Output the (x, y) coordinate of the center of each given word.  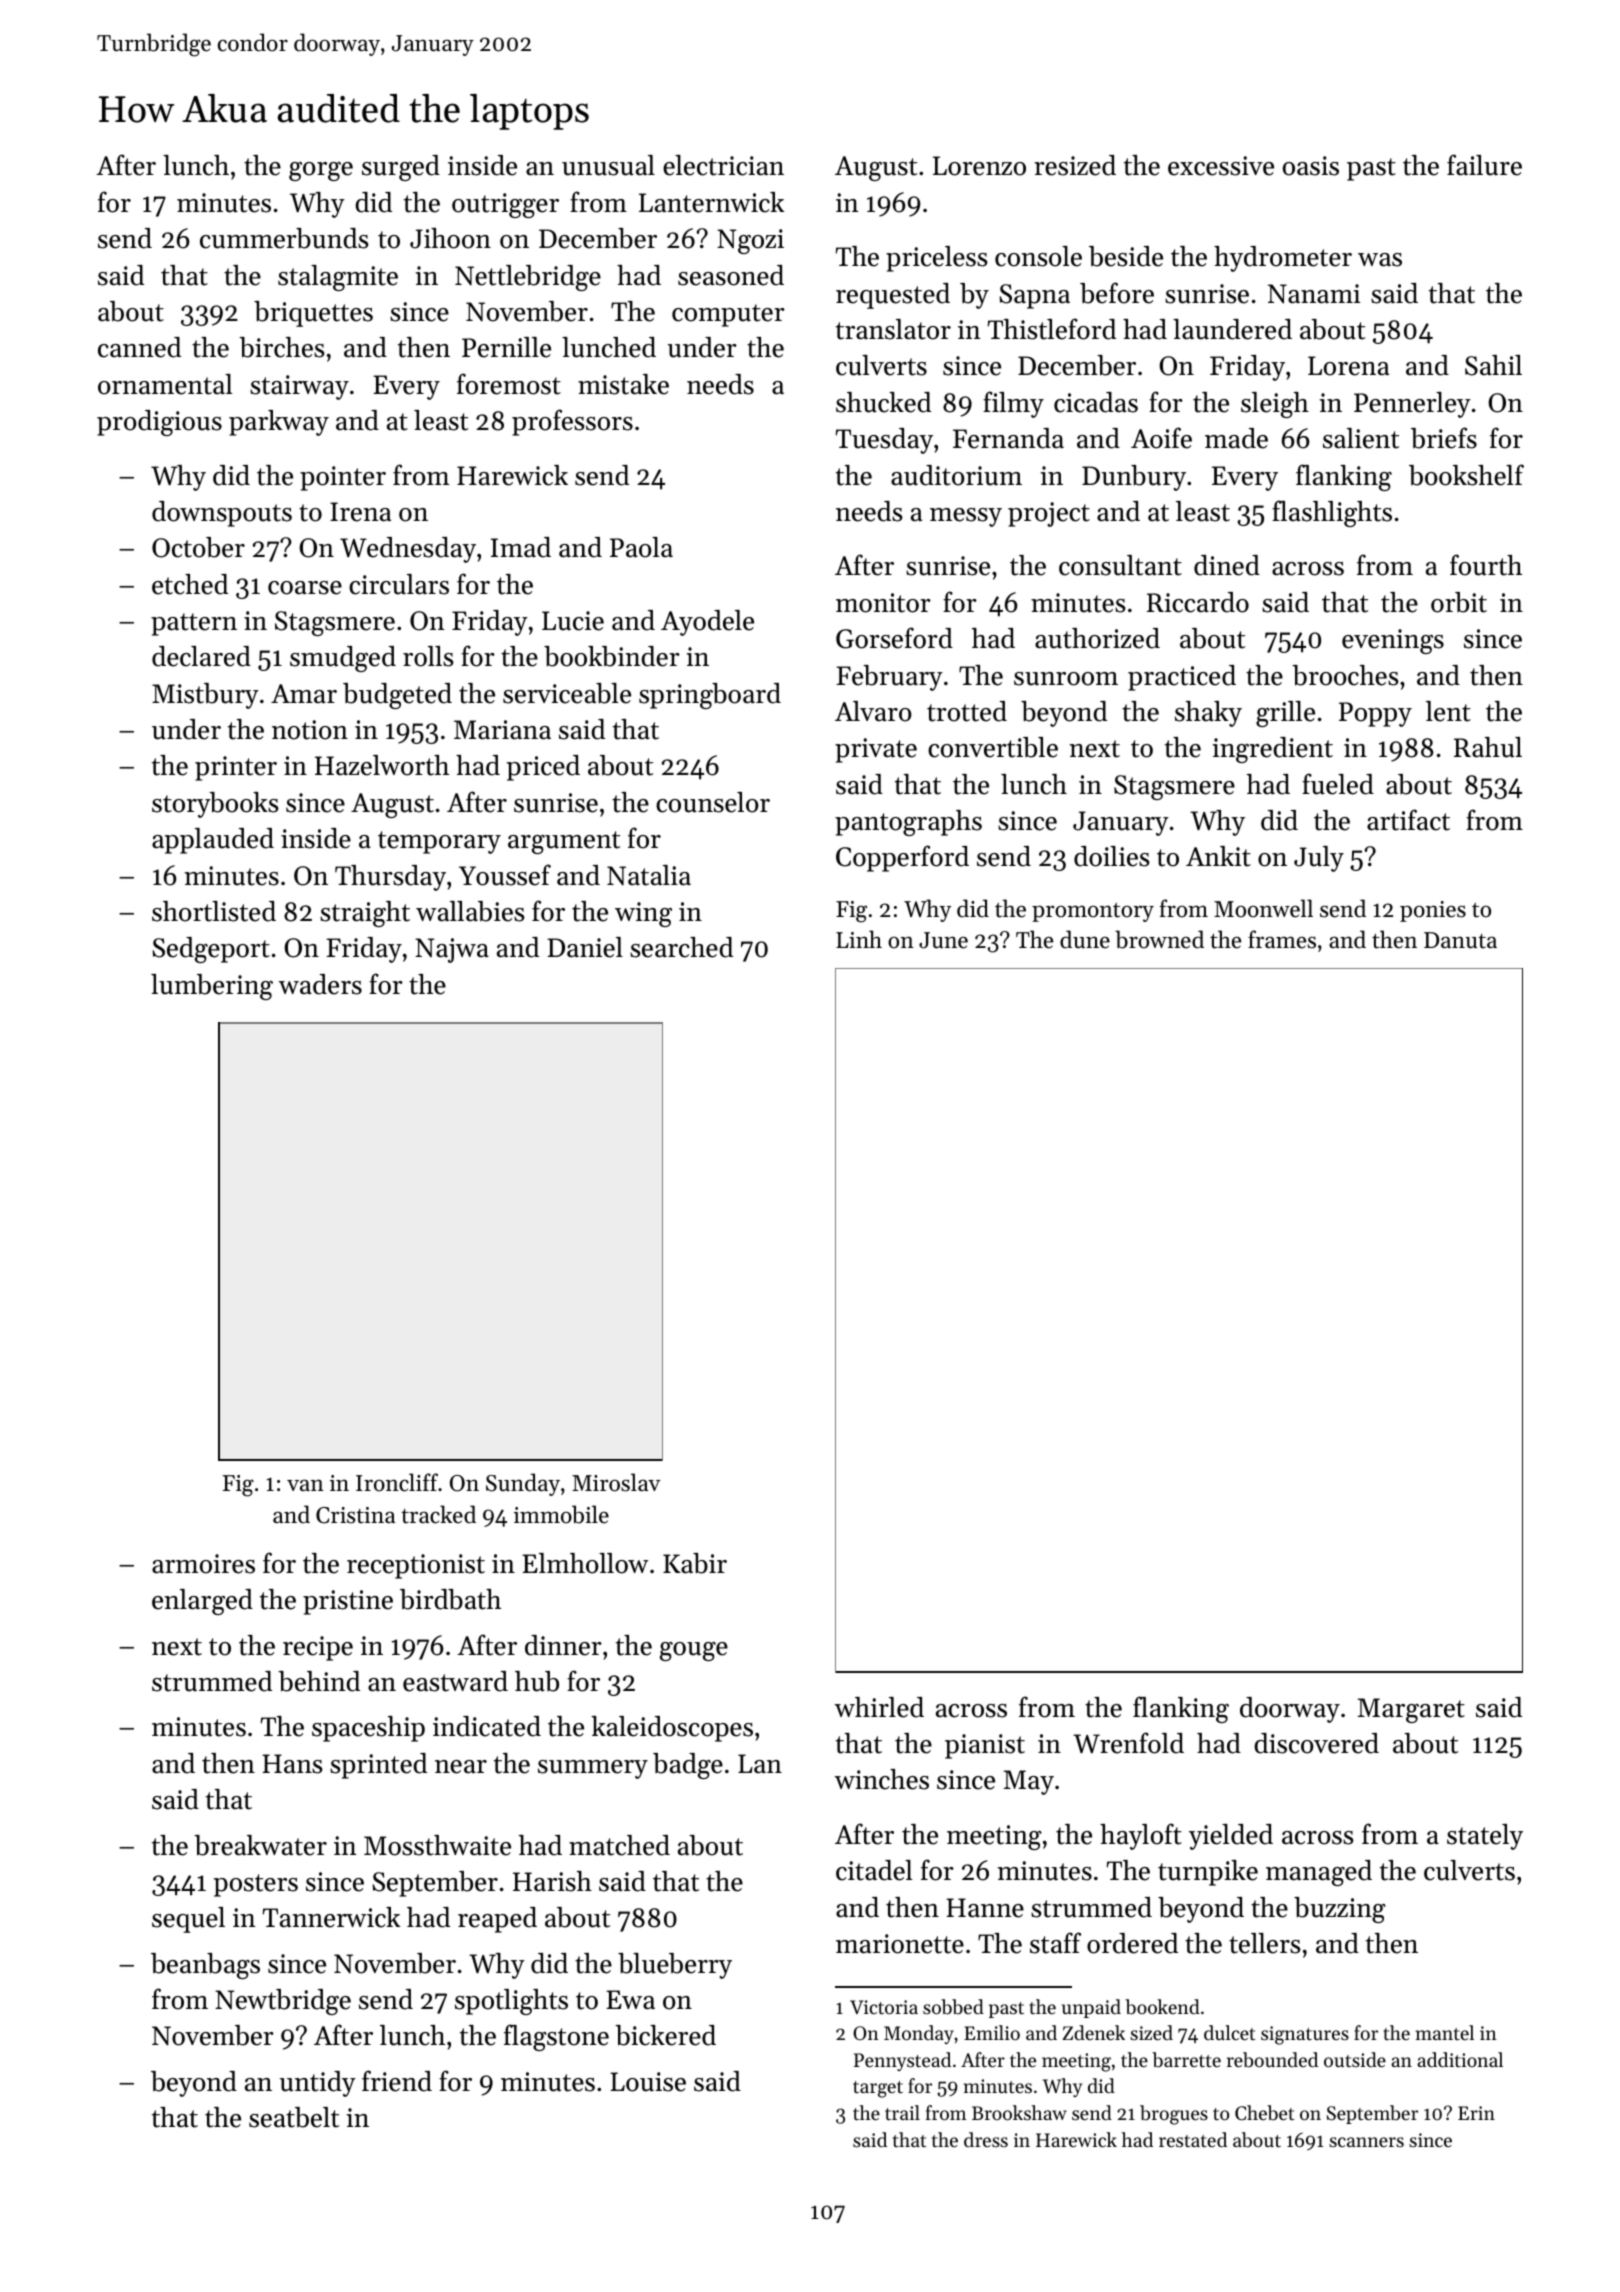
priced (543, 768)
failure (1484, 165)
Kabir (695, 1563)
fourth (1486, 565)
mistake (623, 384)
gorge (321, 171)
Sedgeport (211, 950)
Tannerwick (331, 1917)
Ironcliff (397, 1482)
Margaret (1411, 1710)
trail (902, 2112)
